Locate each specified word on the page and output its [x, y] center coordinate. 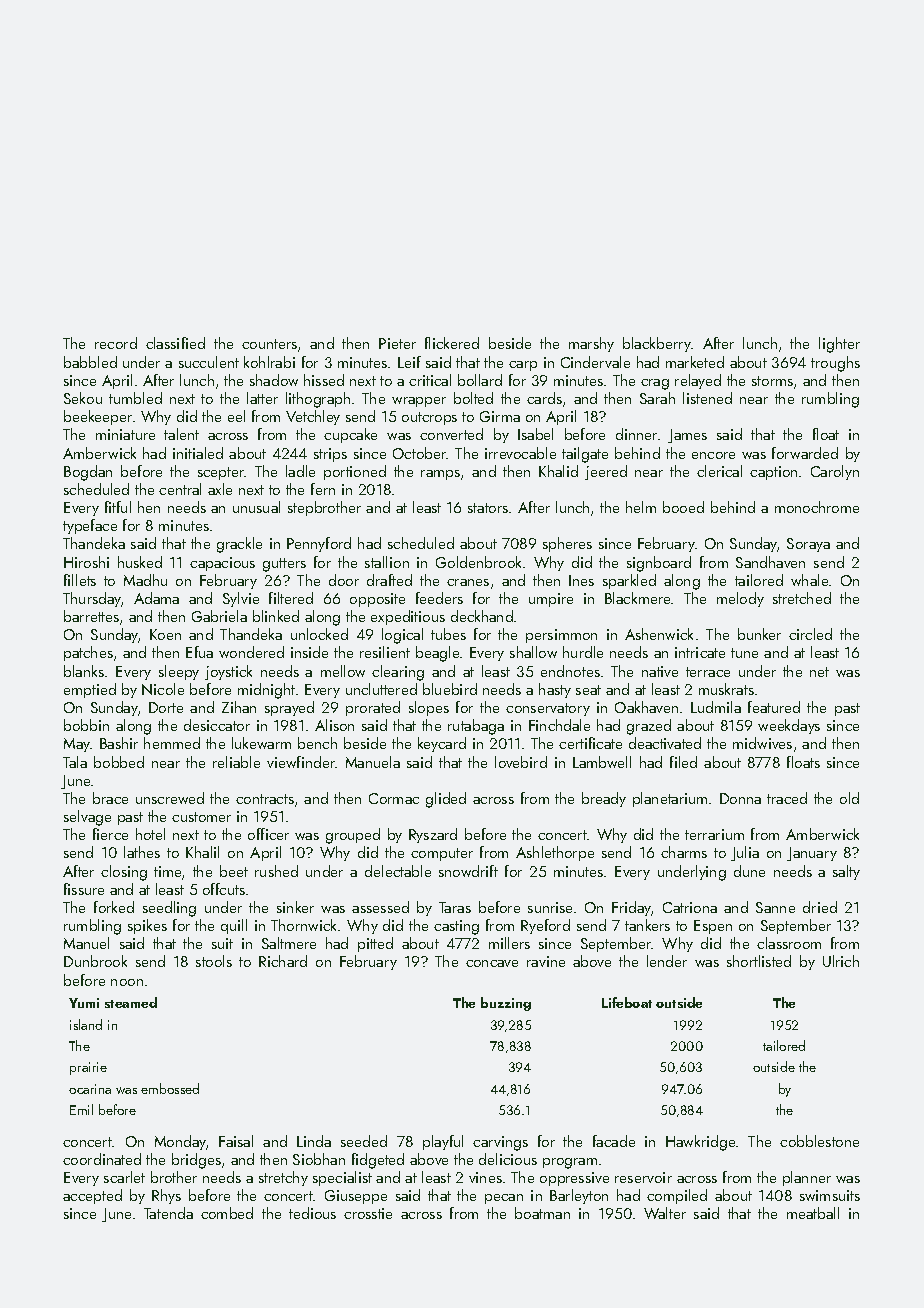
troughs [835, 364]
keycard [442, 744]
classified [175, 343]
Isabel [535, 434]
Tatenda [168, 1213]
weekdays [789, 726]
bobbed [119, 762]
